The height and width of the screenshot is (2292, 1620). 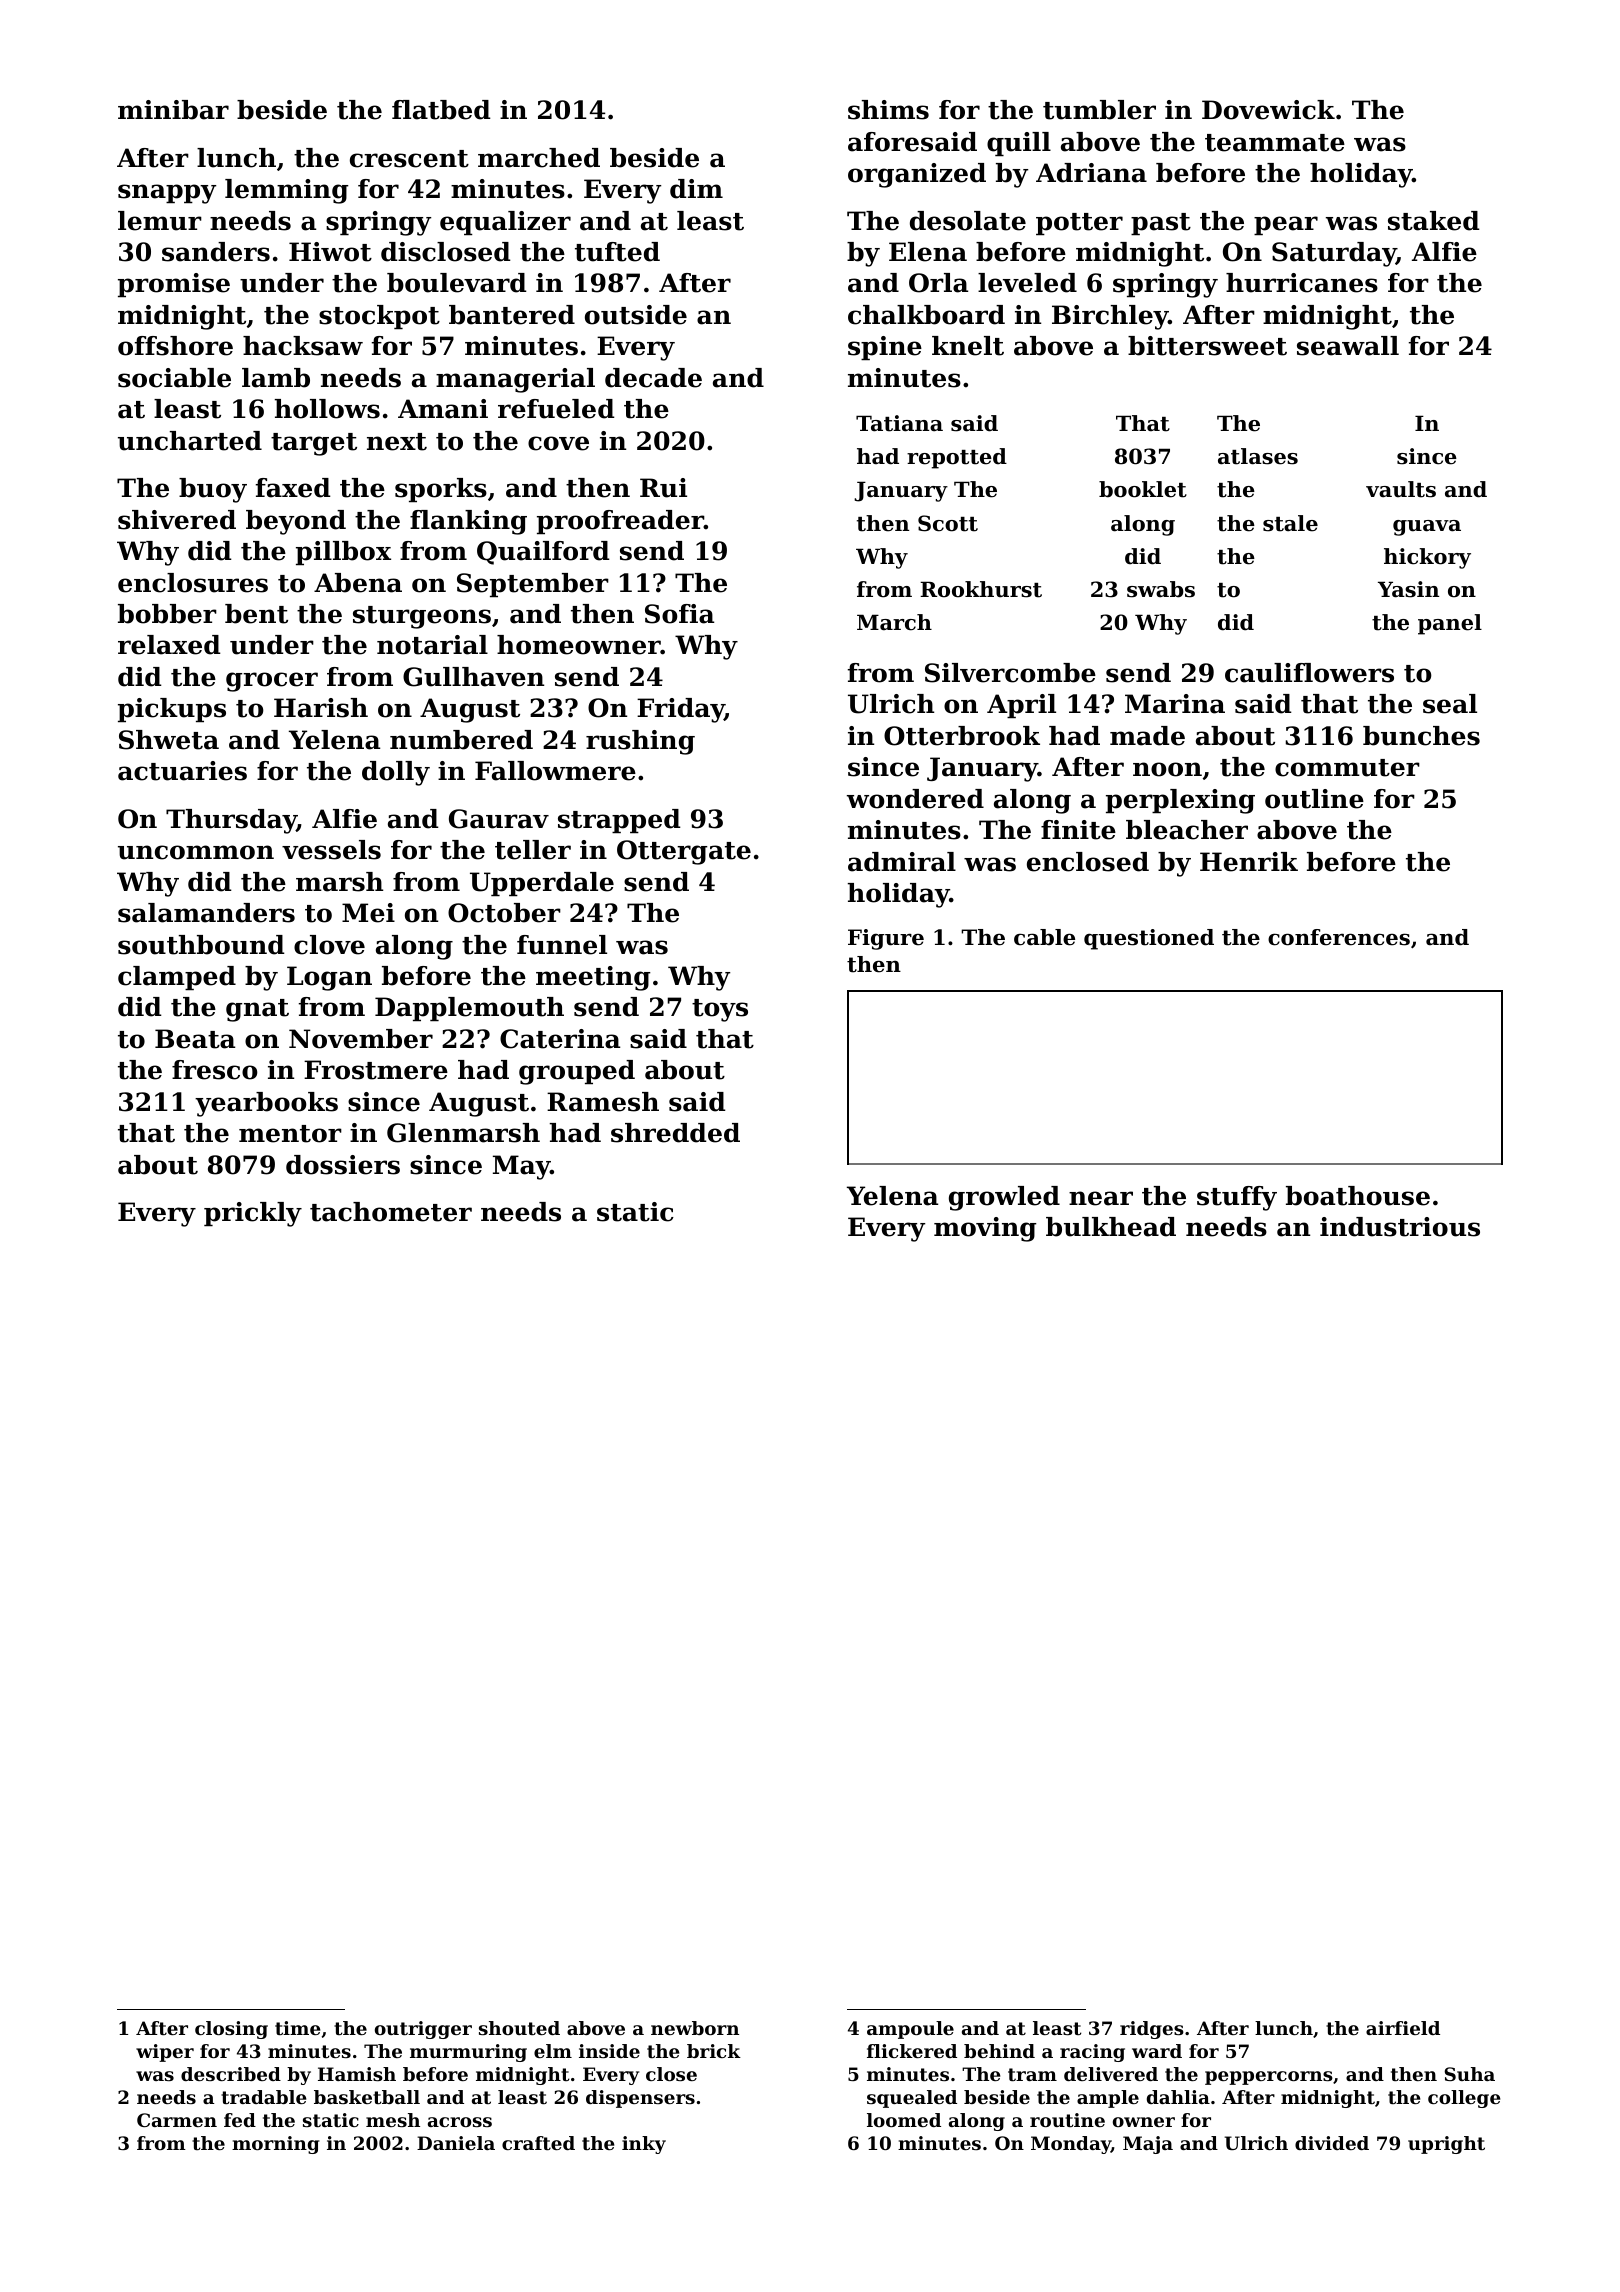 What do you see at coordinates (253, 1214) in the screenshot?
I see `prickly` at bounding box center [253, 1214].
